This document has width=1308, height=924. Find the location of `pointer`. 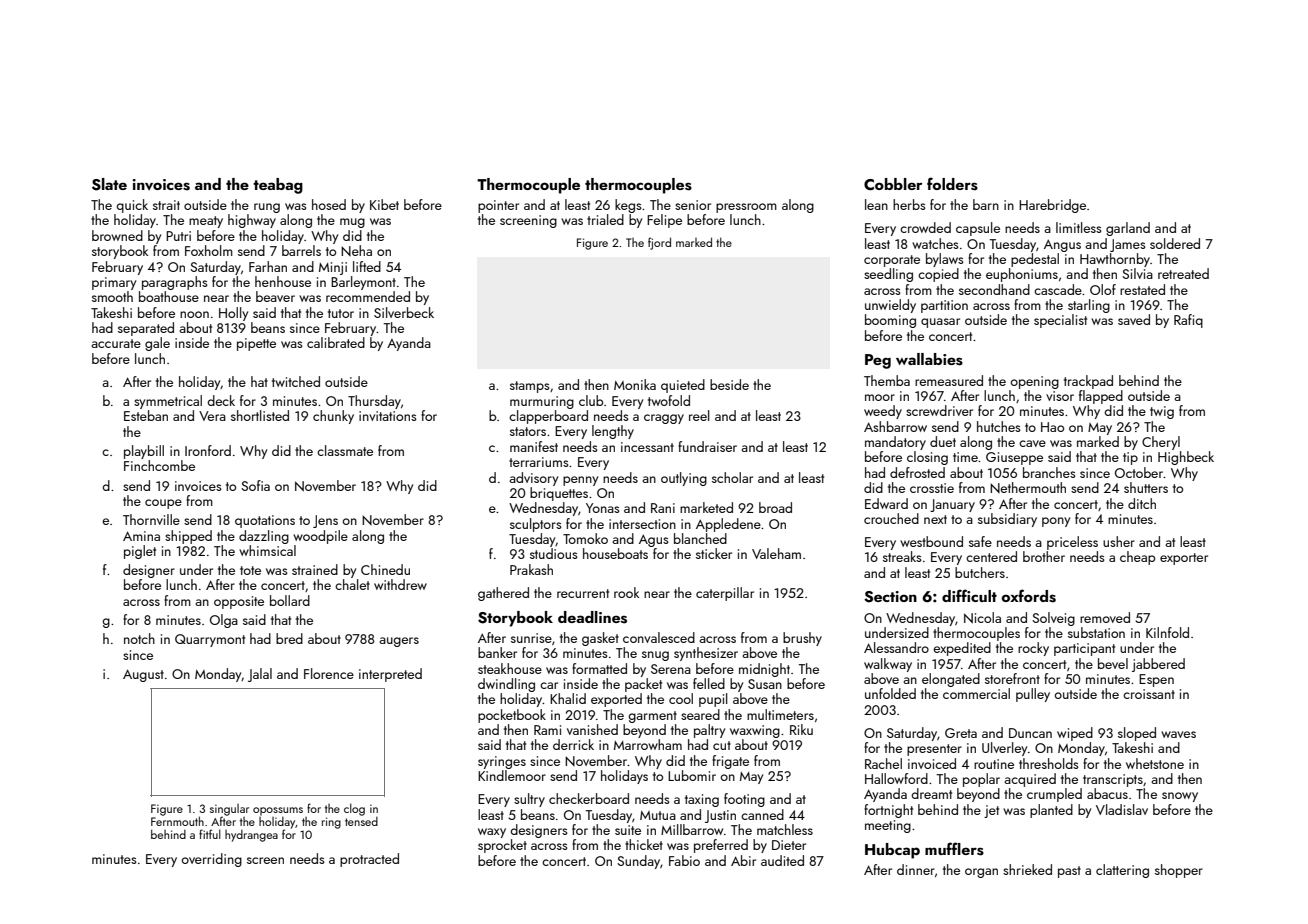

pointer is located at coordinates (498, 206).
